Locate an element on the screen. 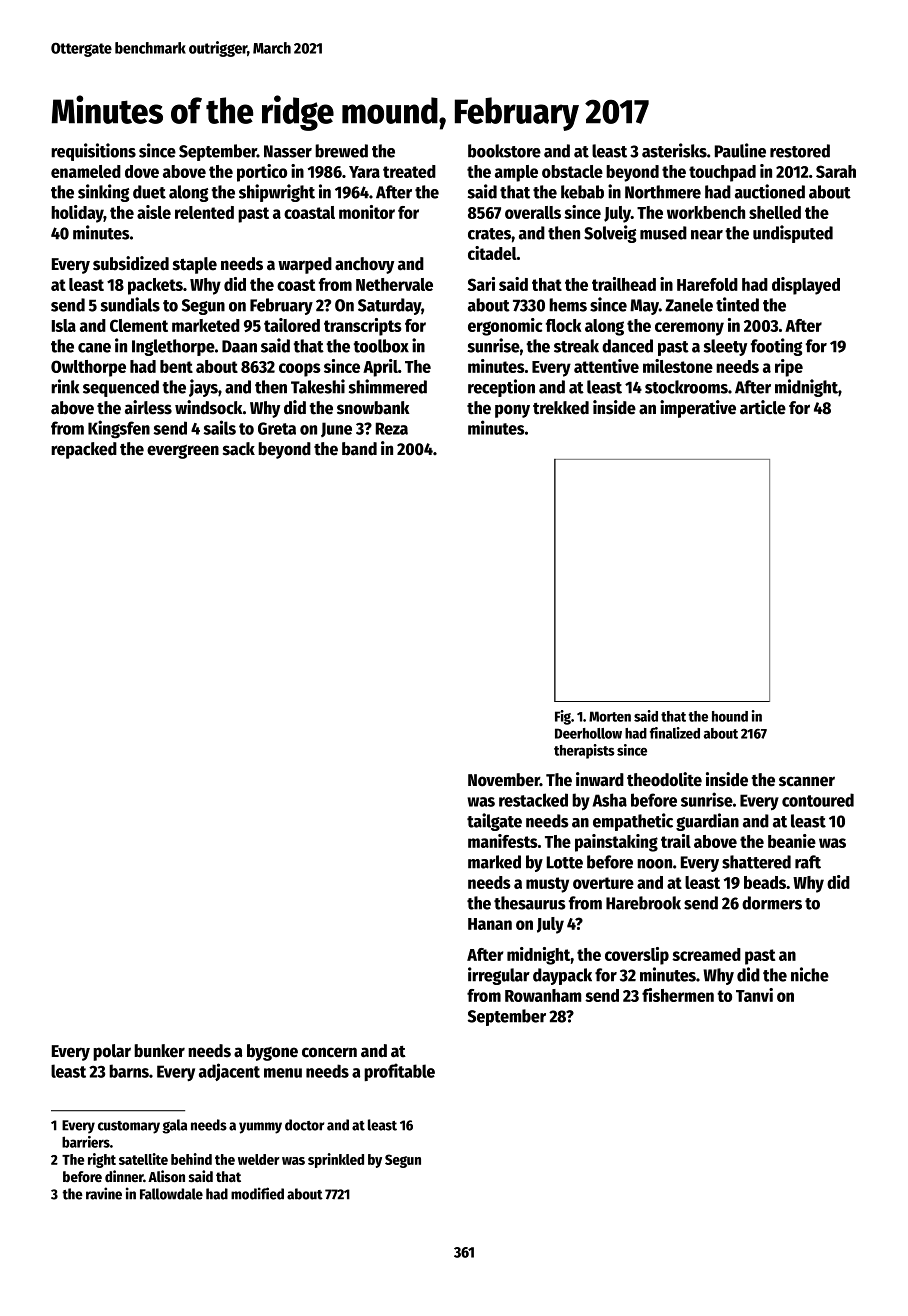  irregular is located at coordinates (499, 976).
